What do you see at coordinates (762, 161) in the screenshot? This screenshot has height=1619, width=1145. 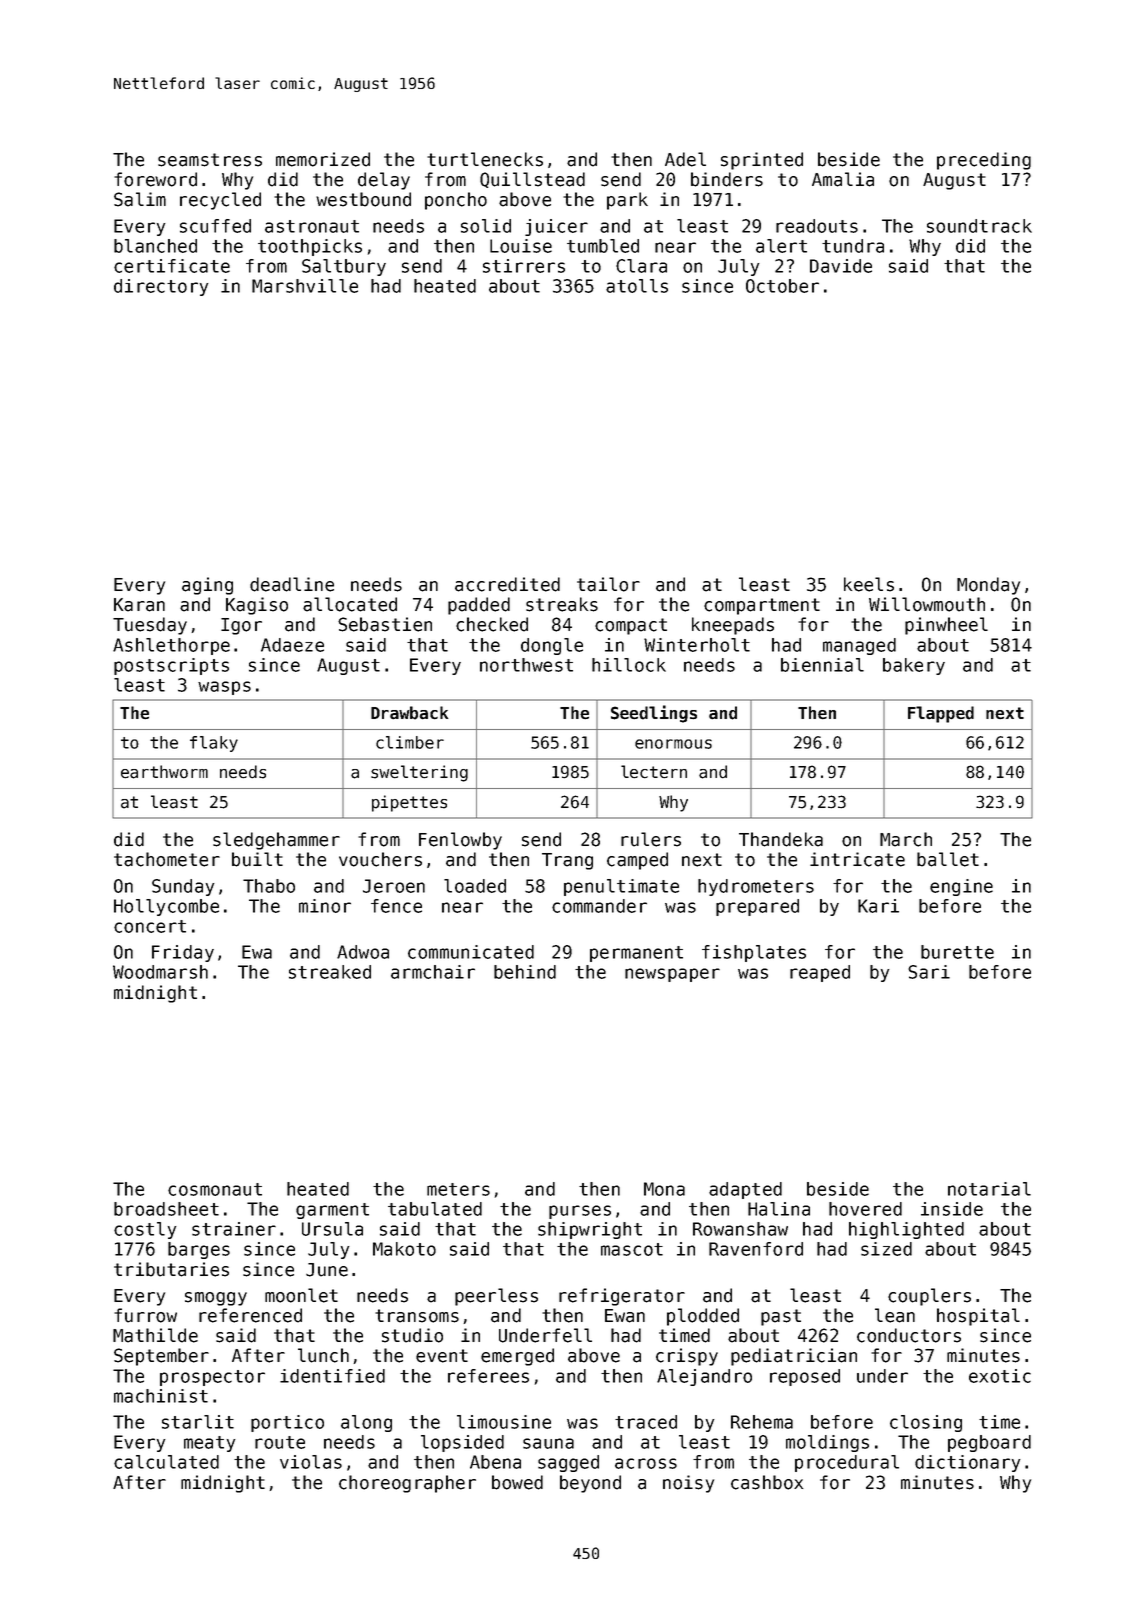 I see `sprinted` at bounding box center [762, 161].
